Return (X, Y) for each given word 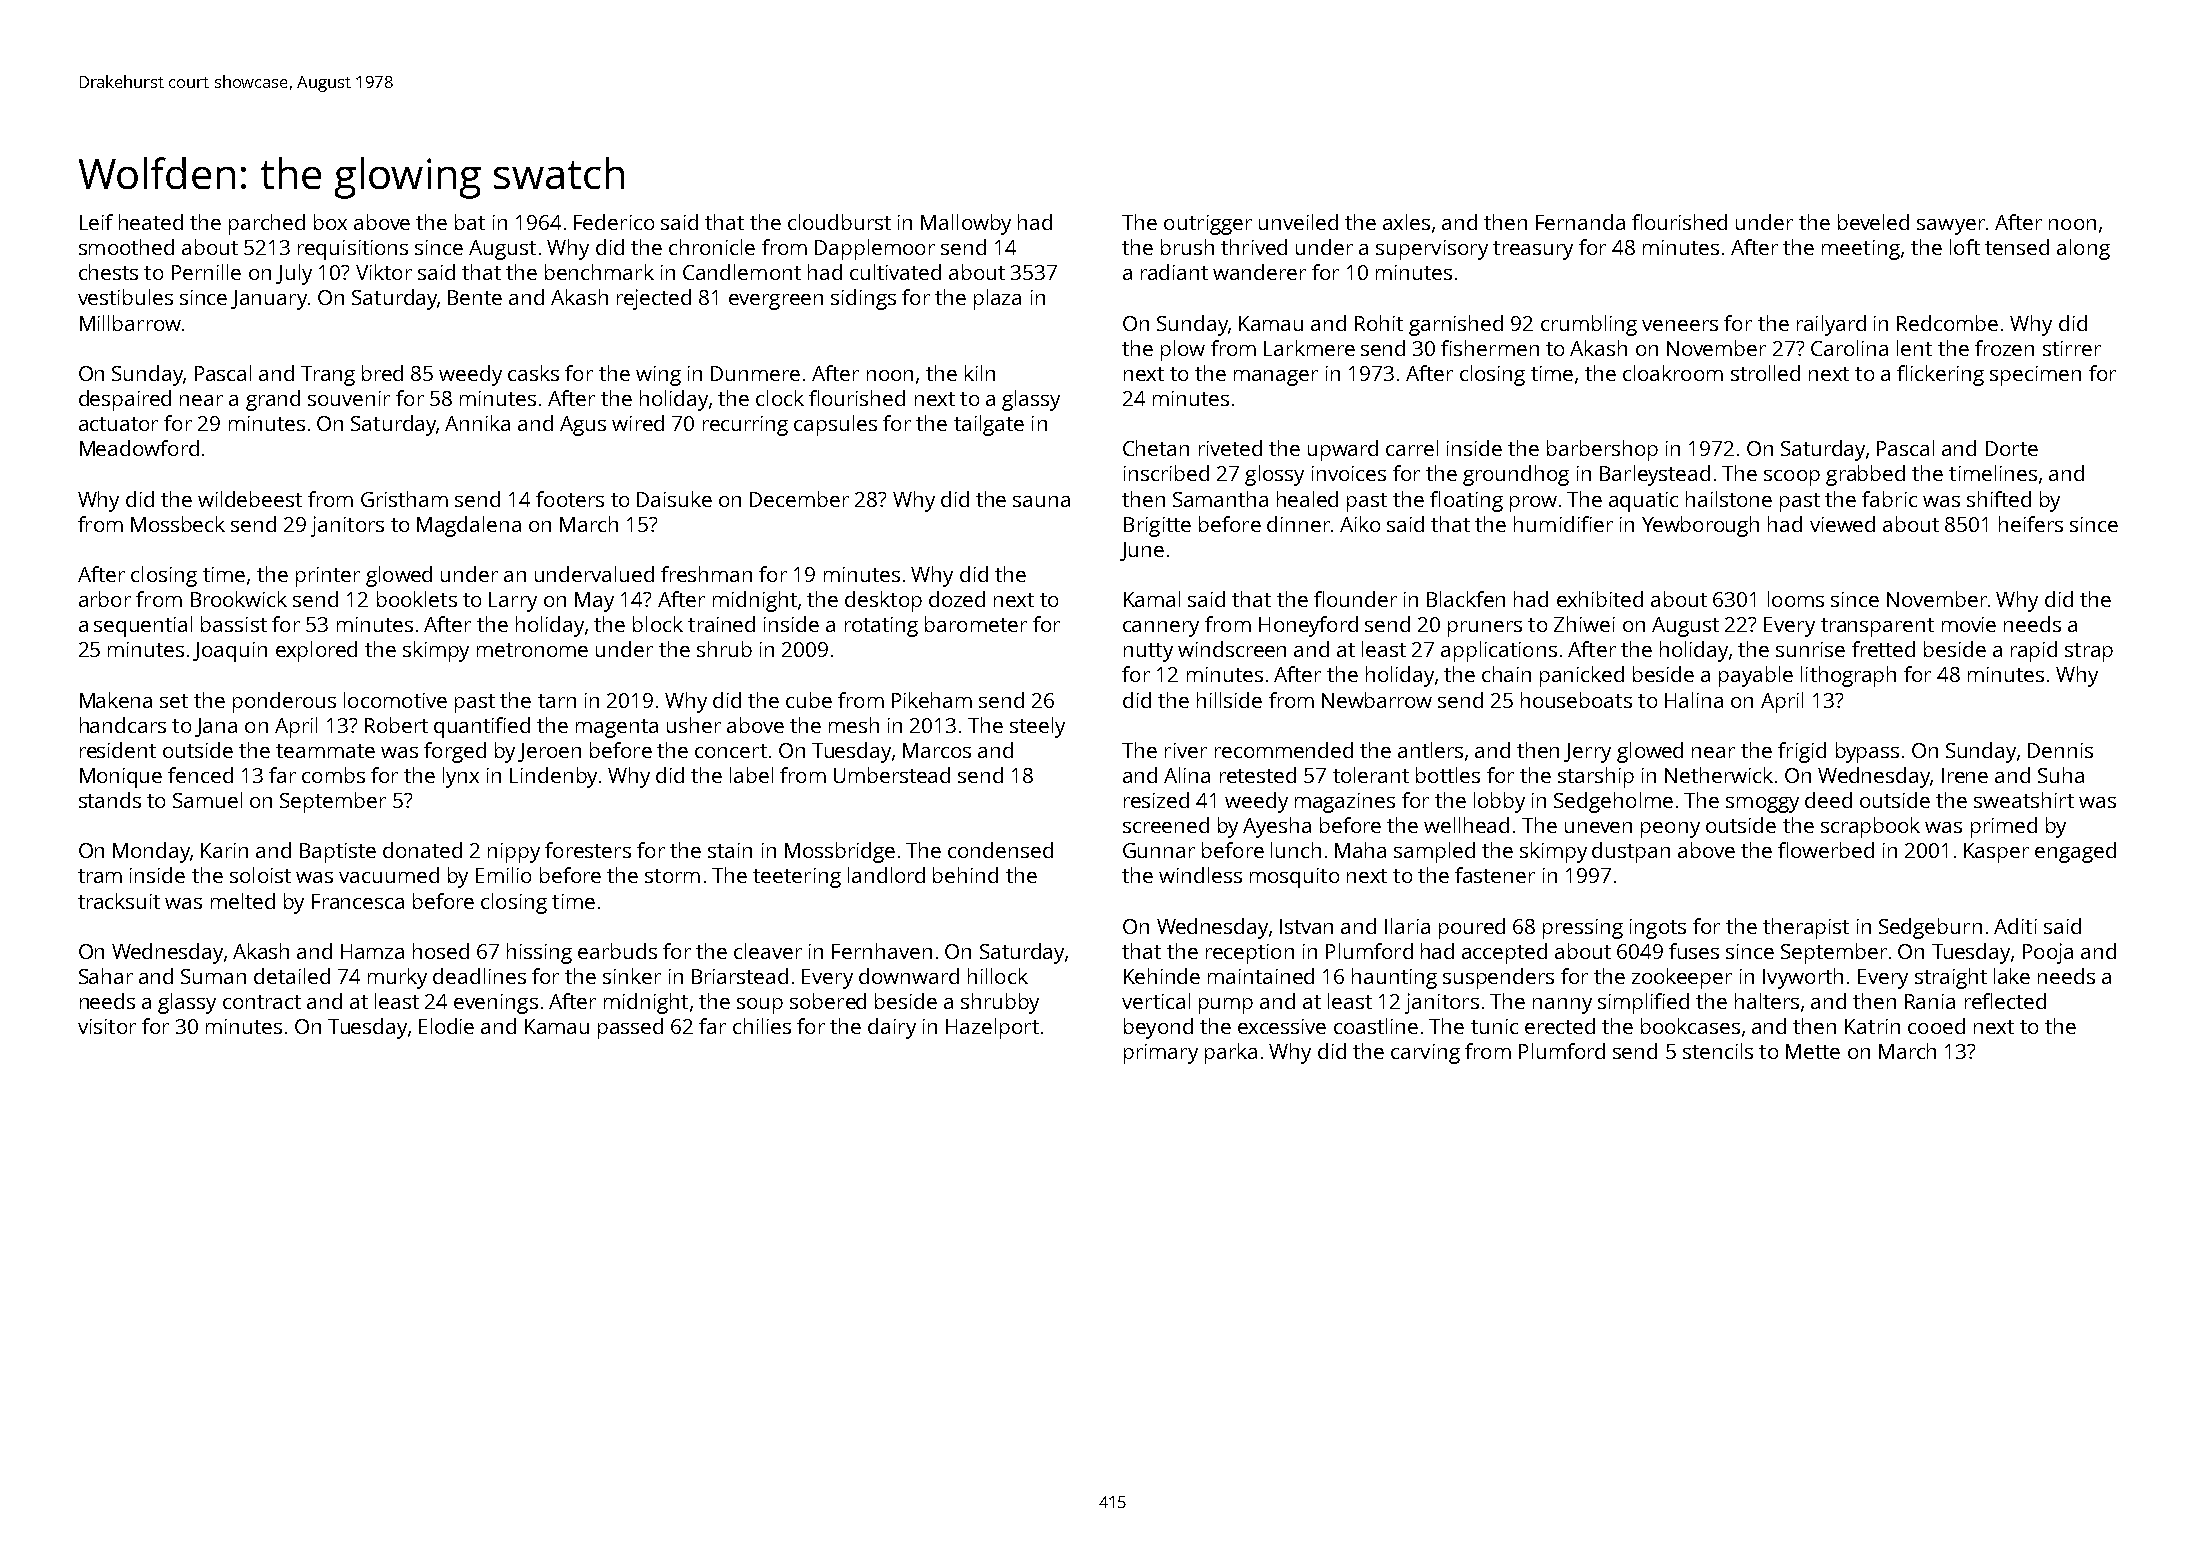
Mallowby (966, 224)
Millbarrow (130, 323)
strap (2089, 652)
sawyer (1951, 227)
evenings (496, 1004)
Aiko (1360, 524)
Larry (513, 602)
